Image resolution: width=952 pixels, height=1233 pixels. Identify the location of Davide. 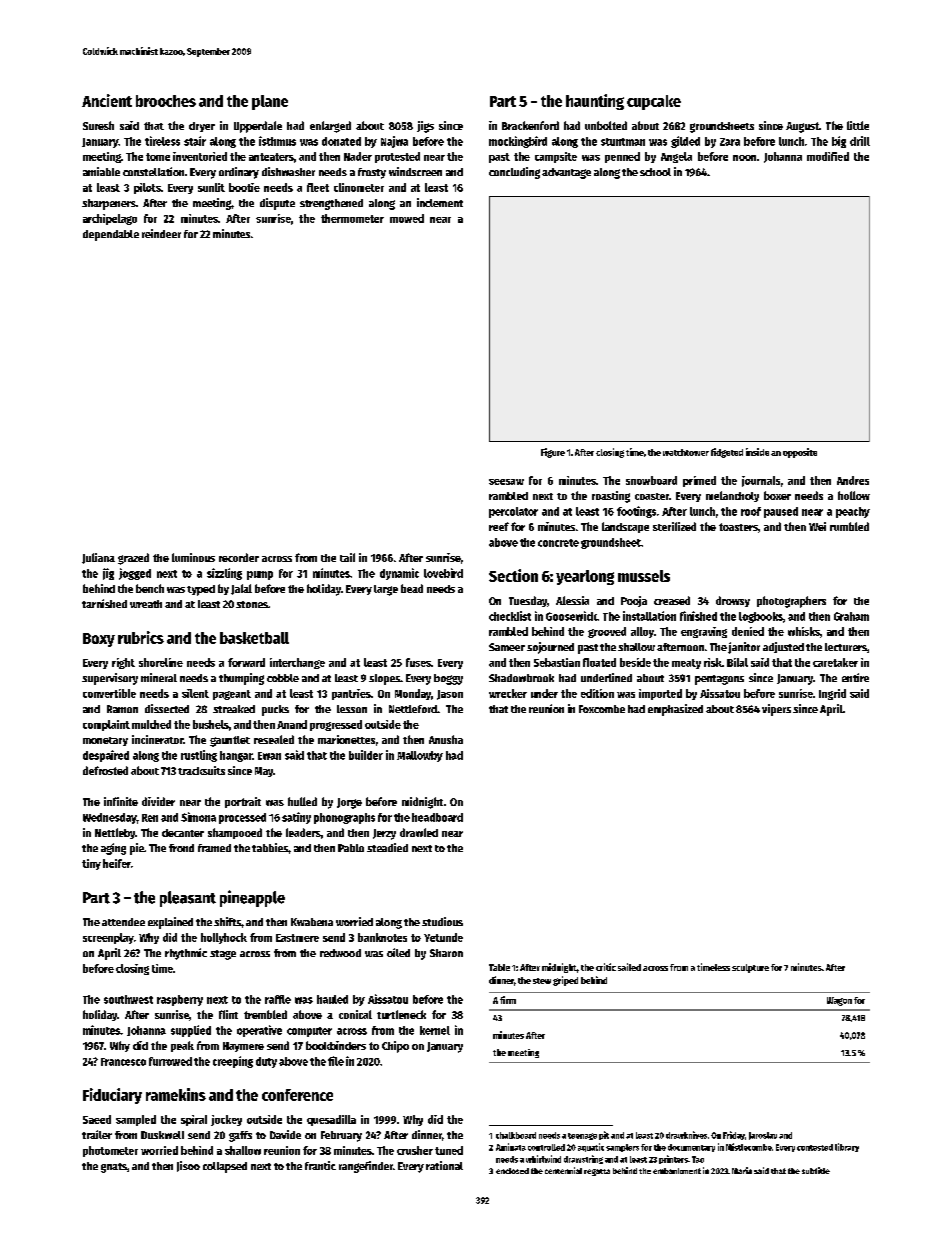
(285, 1134).
